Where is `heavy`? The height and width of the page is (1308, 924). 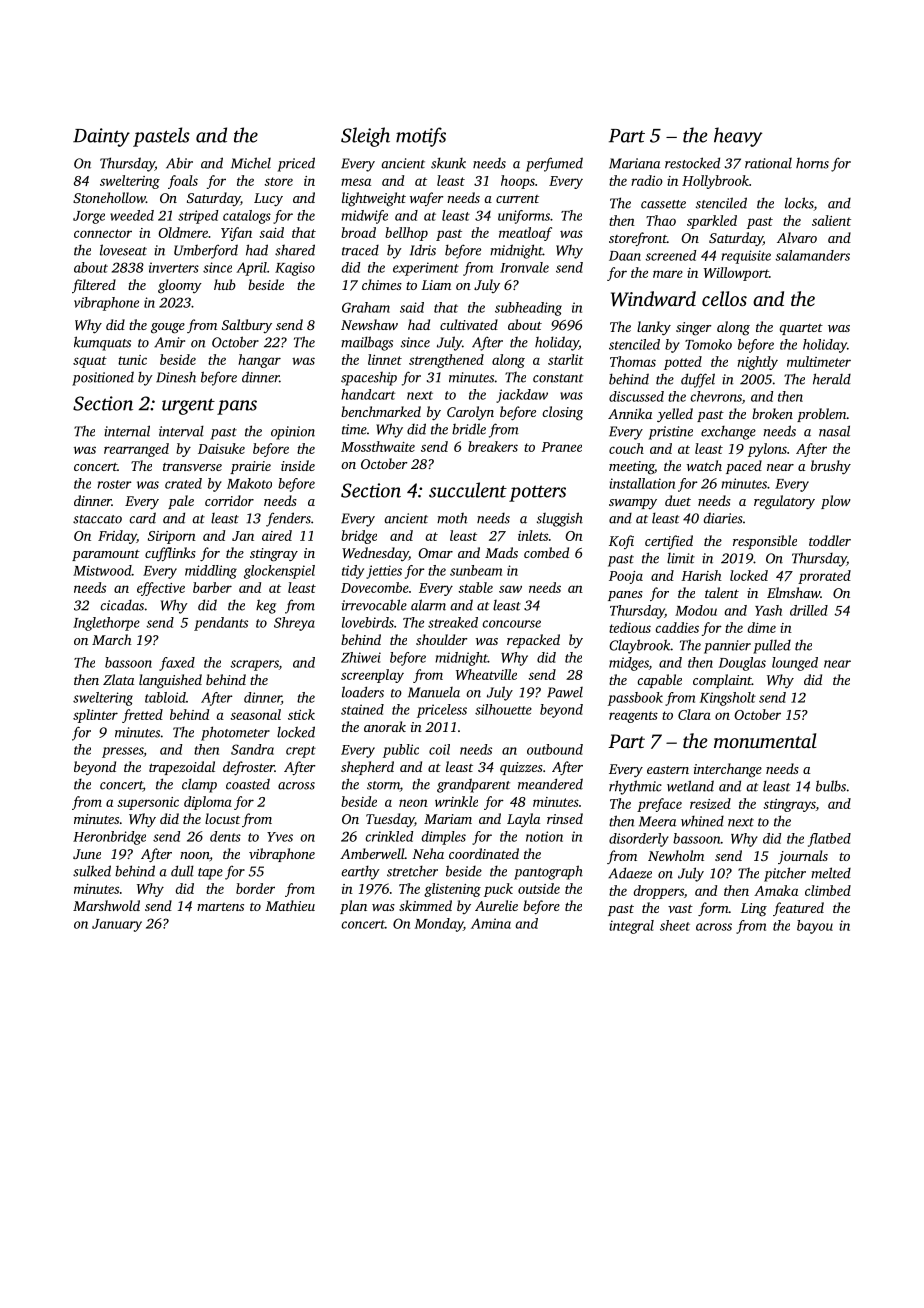 heavy is located at coordinates (738, 137).
